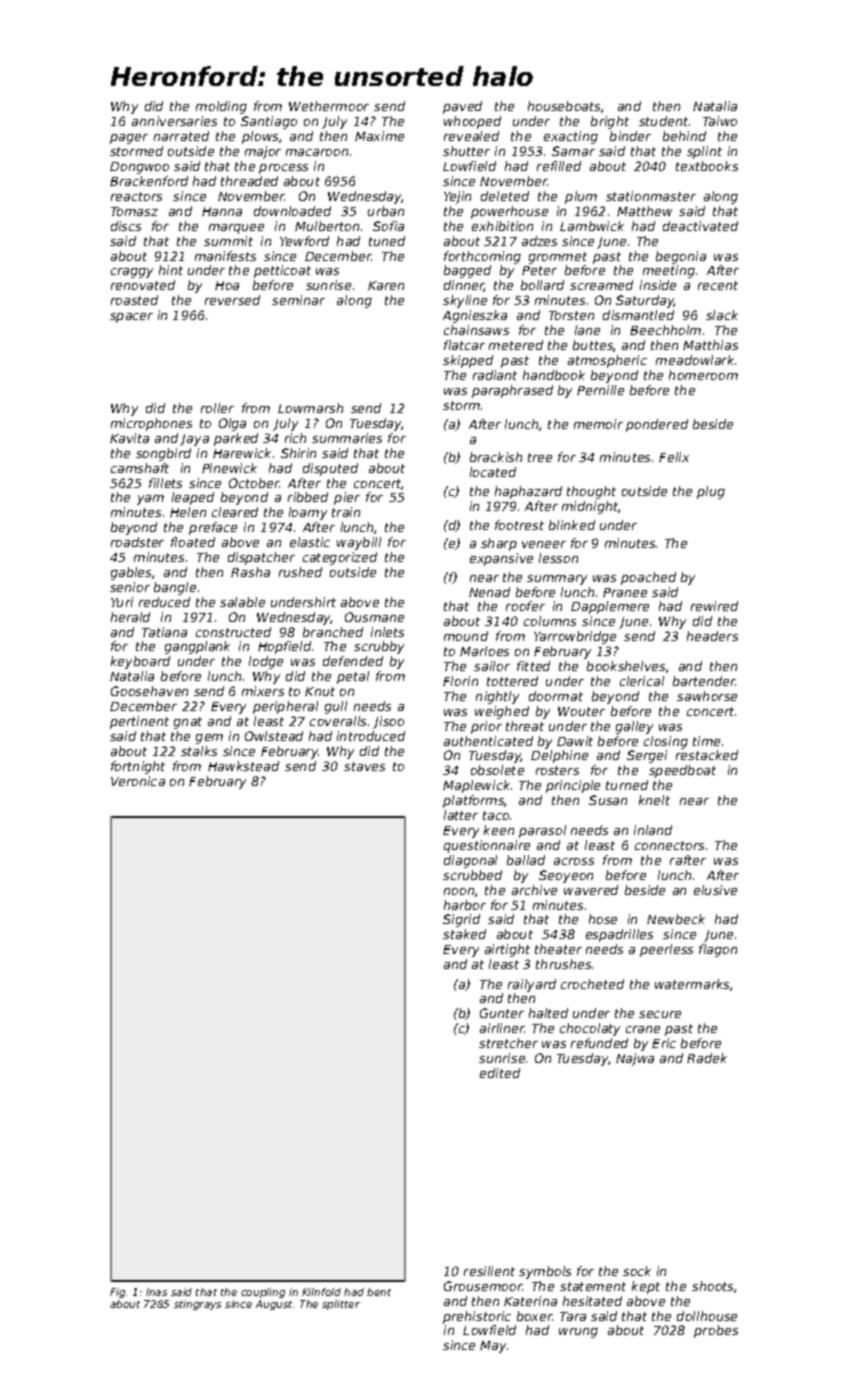 The image size is (849, 1400). I want to click on houseboats, so click(564, 106).
